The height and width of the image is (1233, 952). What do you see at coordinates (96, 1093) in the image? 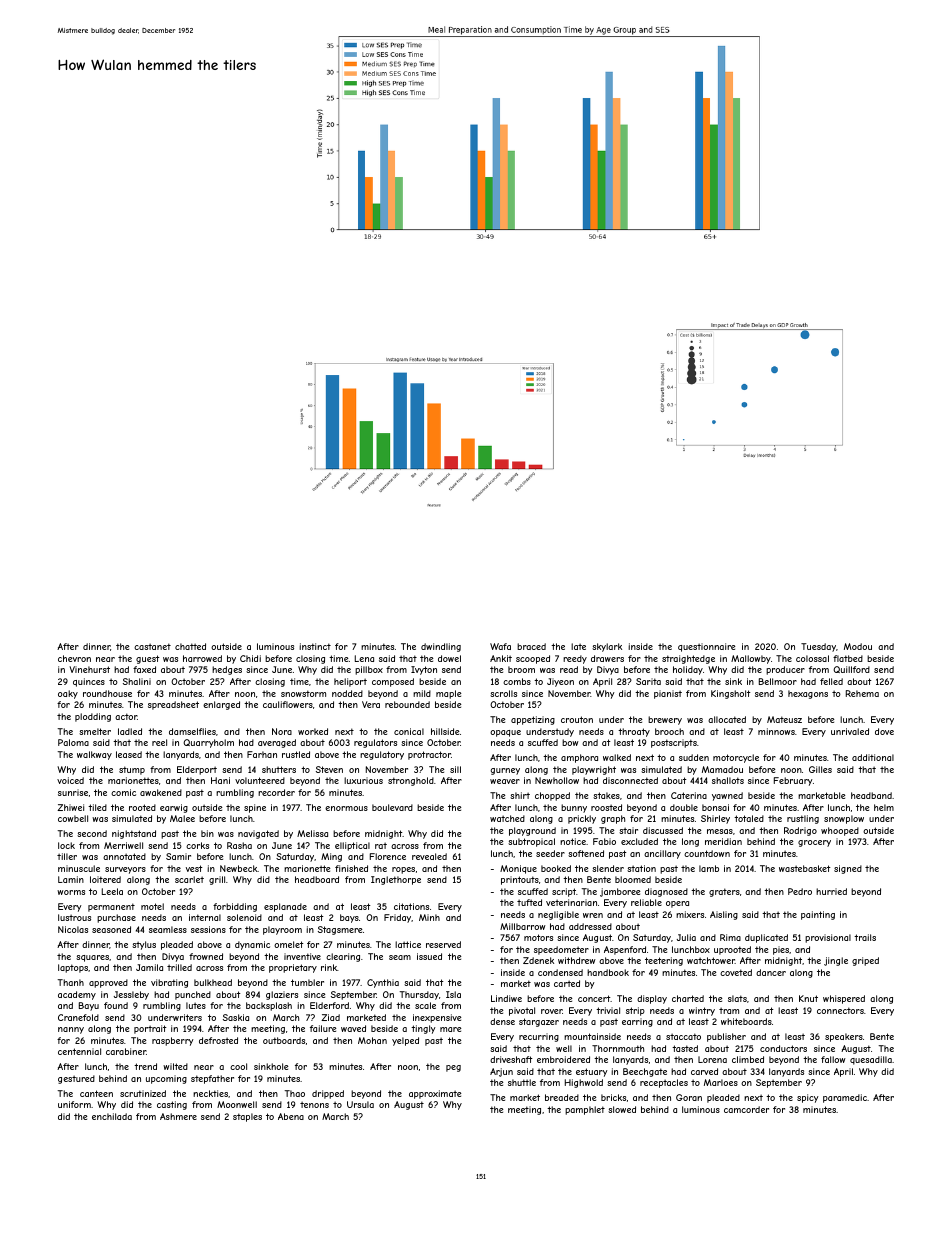
I see `canteen` at bounding box center [96, 1093].
